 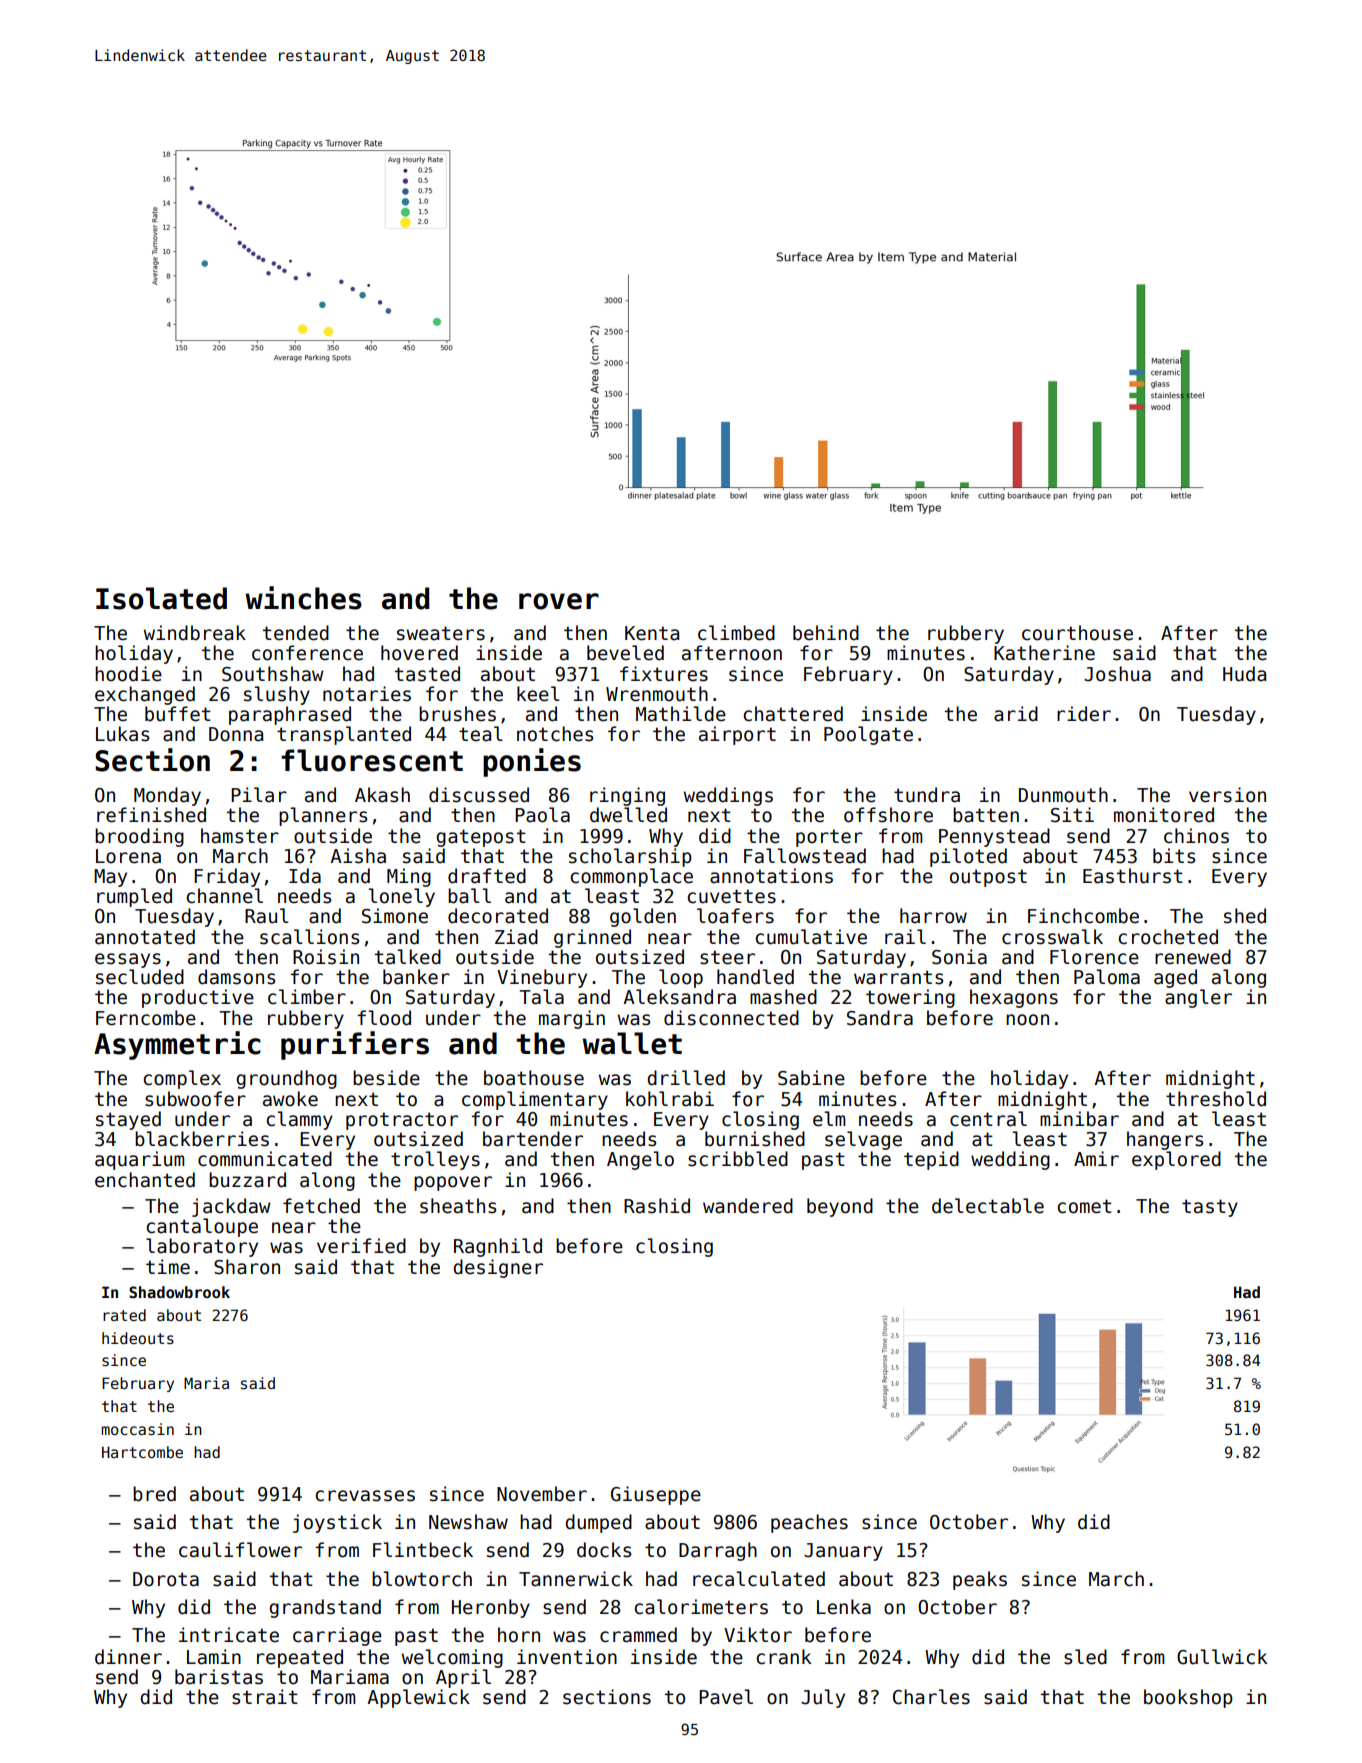 What do you see at coordinates (498, 1268) in the document?
I see `designer` at bounding box center [498, 1268].
